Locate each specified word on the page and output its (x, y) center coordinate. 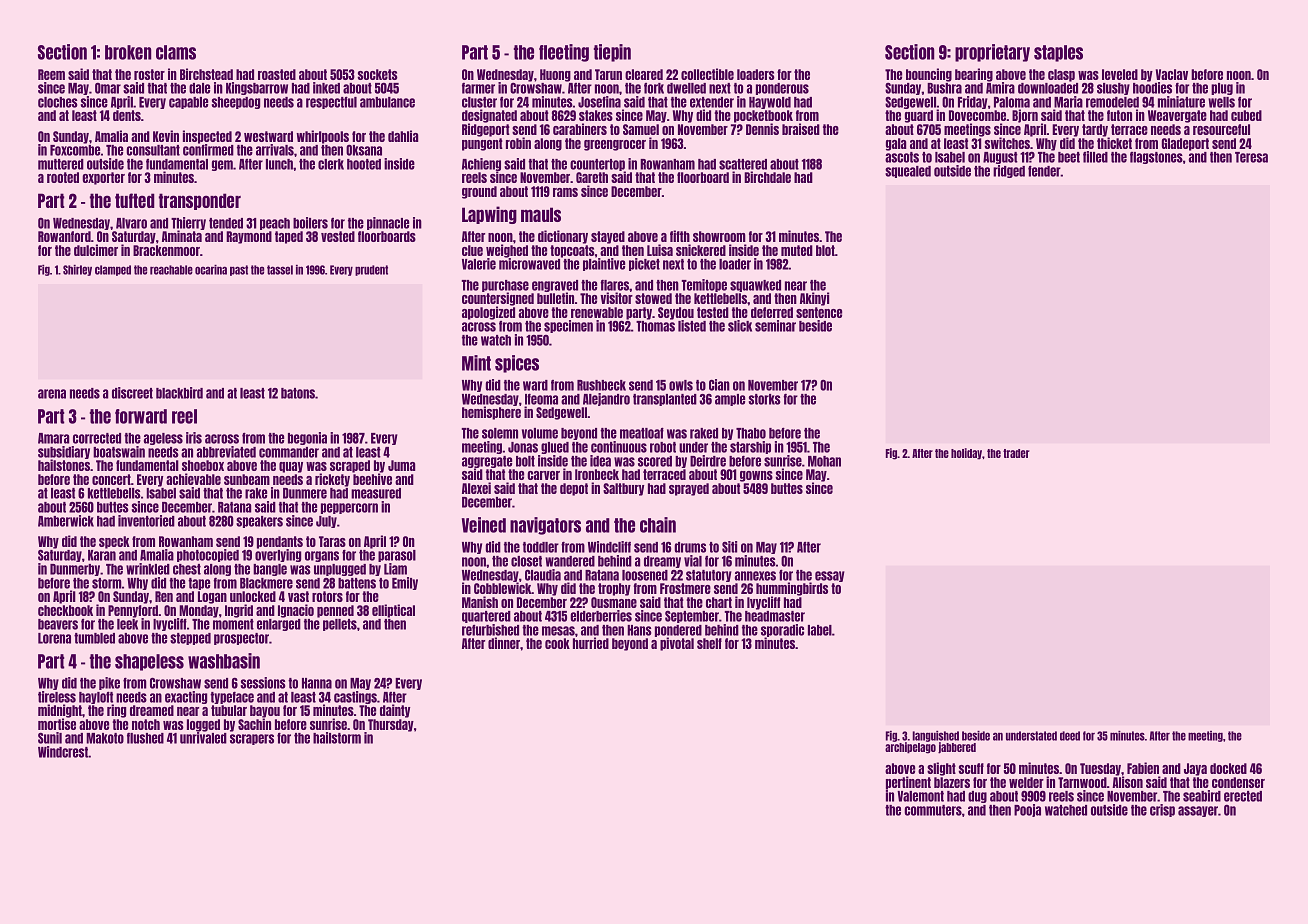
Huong (555, 75)
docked (1228, 768)
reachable (171, 270)
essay (830, 576)
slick (740, 326)
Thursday (391, 725)
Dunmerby (75, 570)
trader (1016, 453)
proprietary (992, 53)
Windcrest (63, 752)
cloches (57, 102)
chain (658, 525)
